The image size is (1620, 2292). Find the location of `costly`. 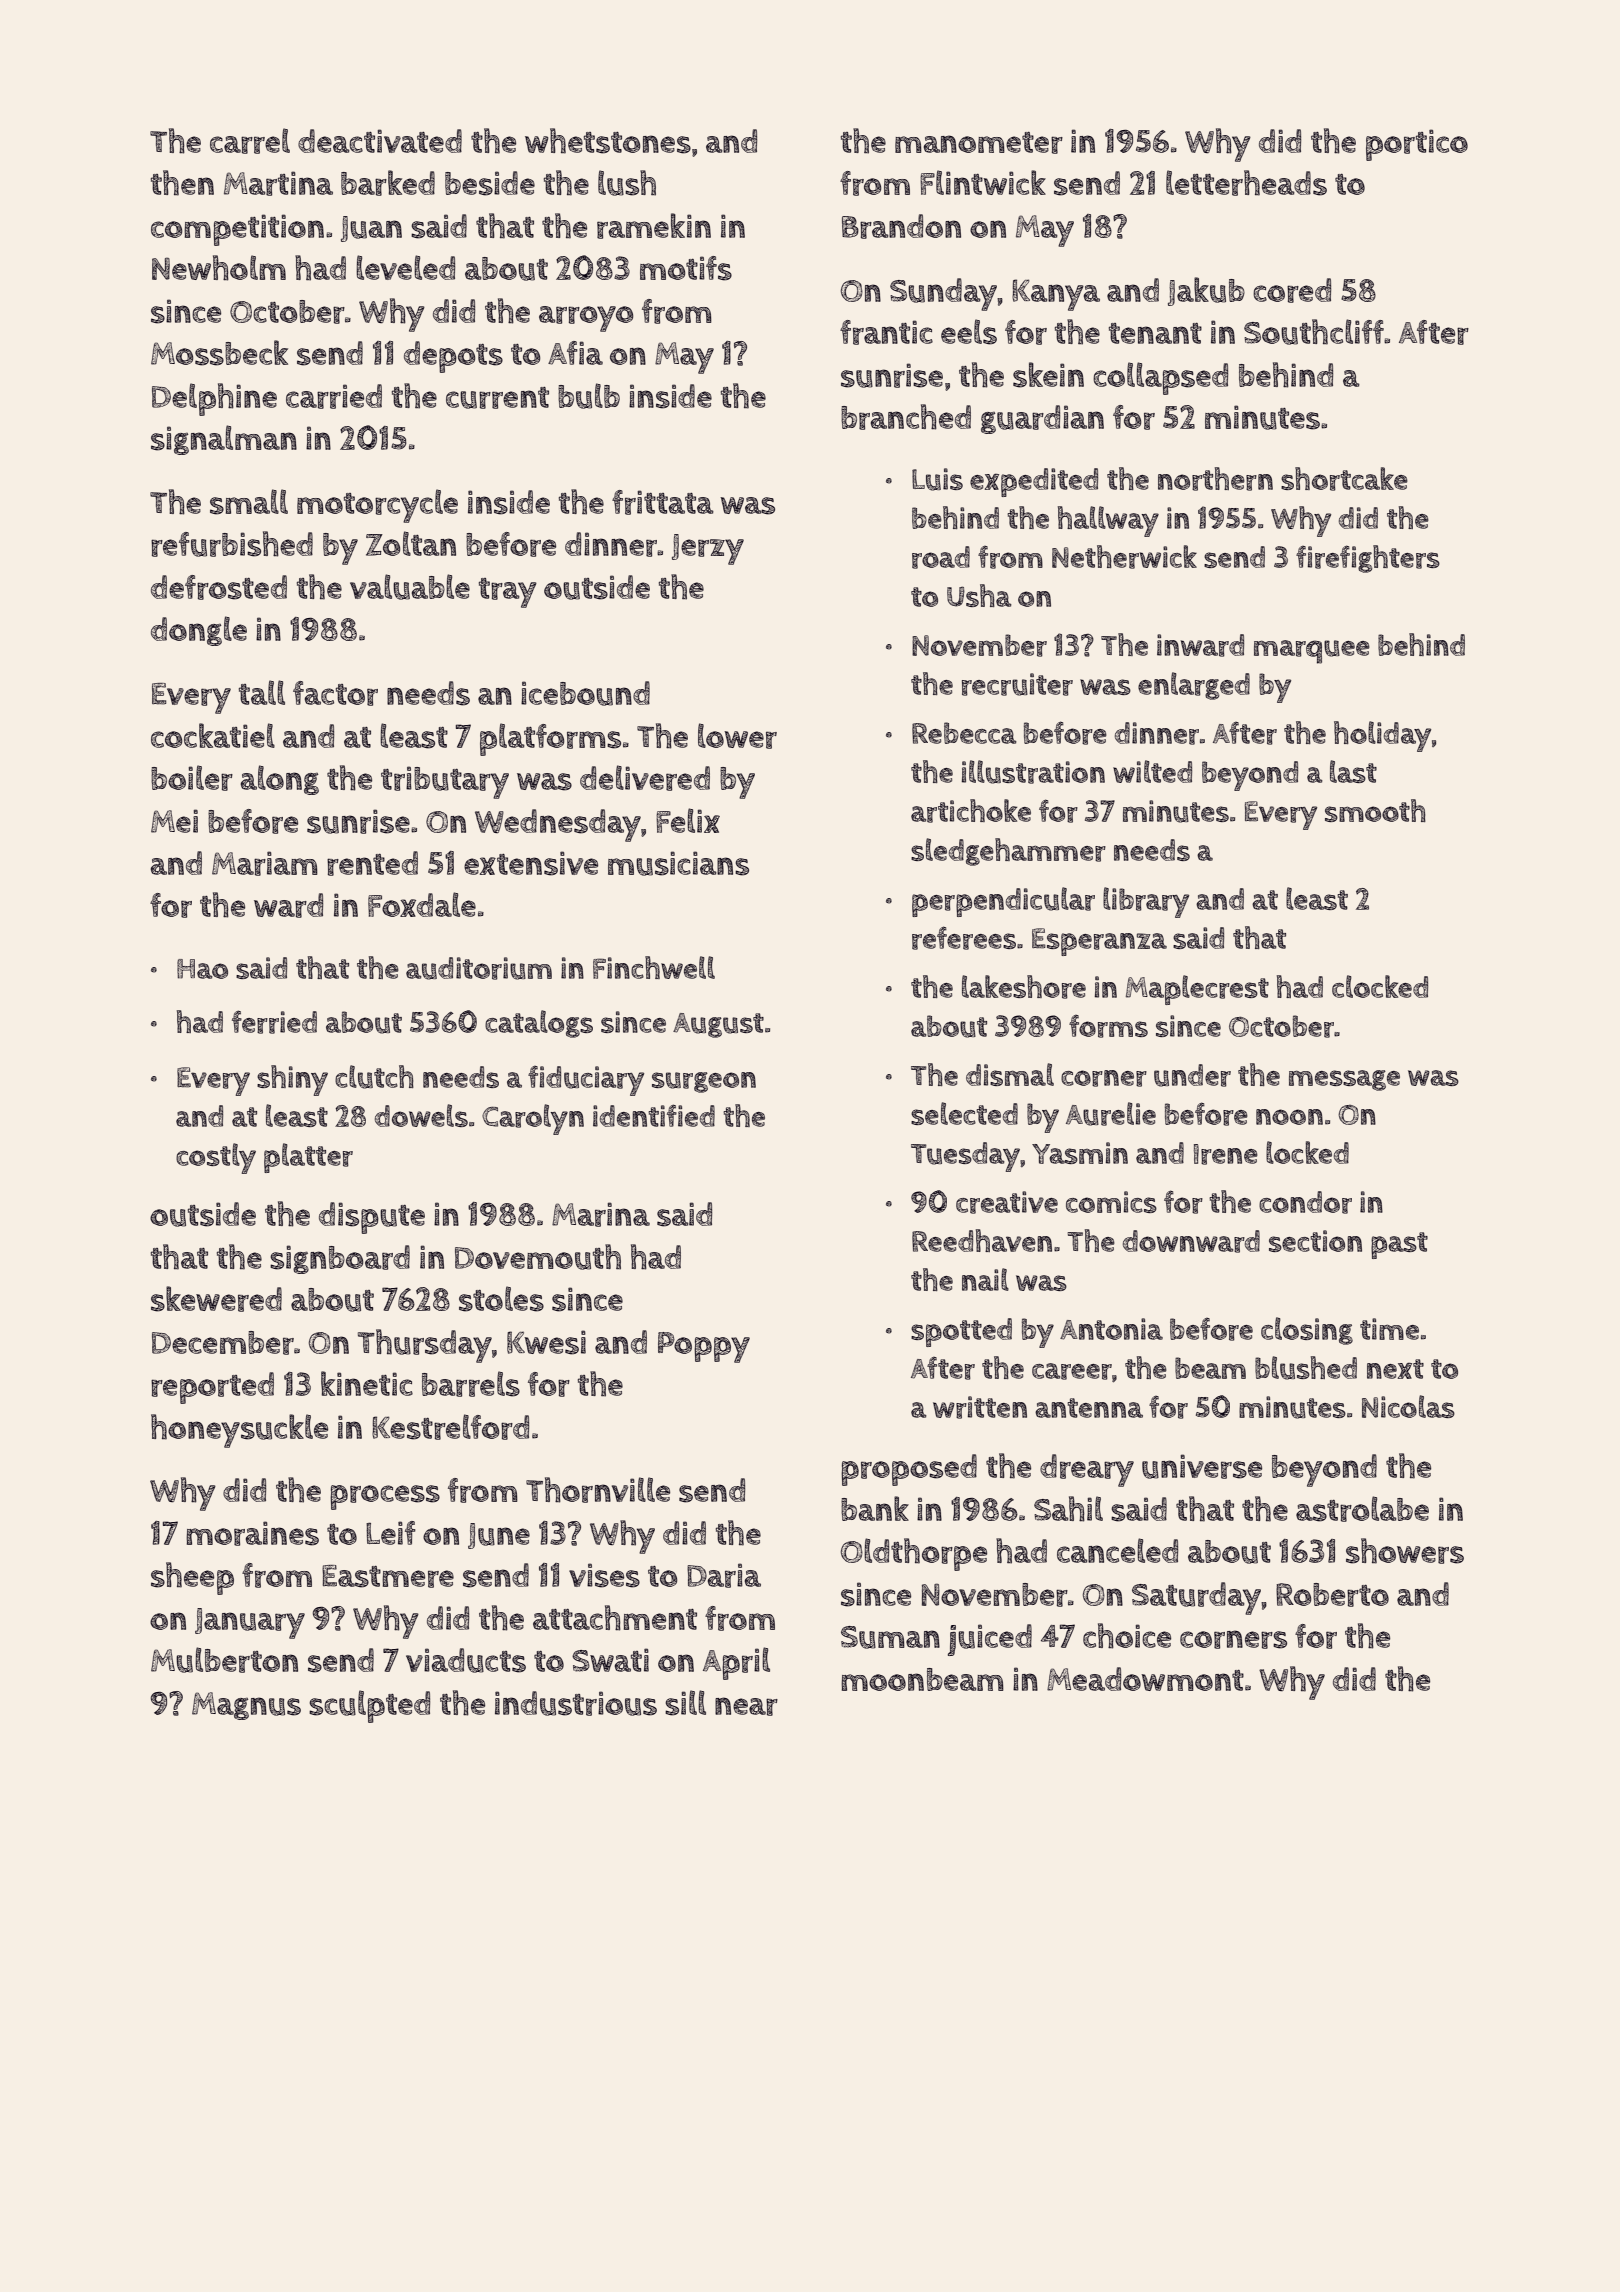

costly is located at coordinates (216, 1158).
